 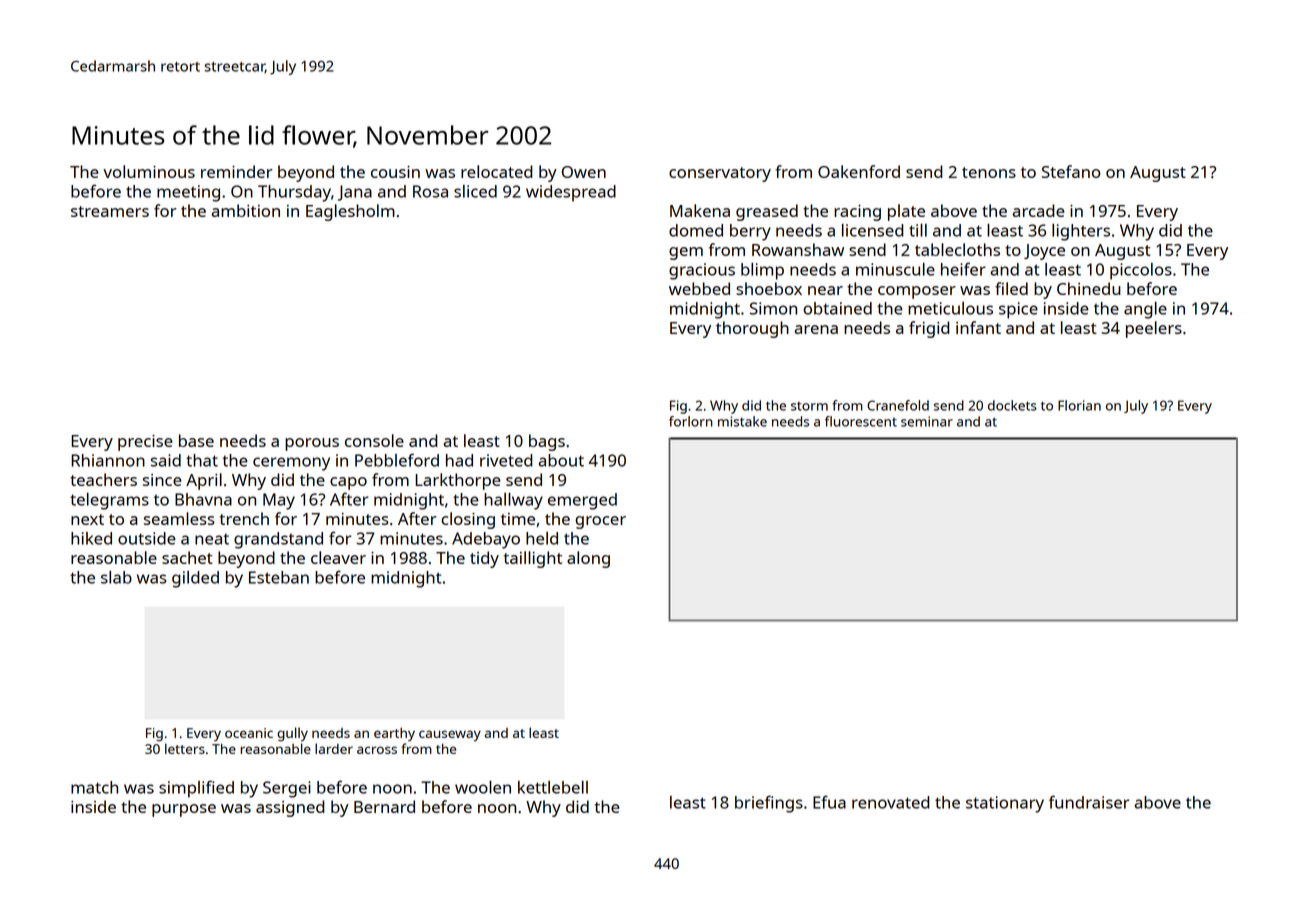 What do you see at coordinates (927, 421) in the document?
I see `seminar` at bounding box center [927, 421].
